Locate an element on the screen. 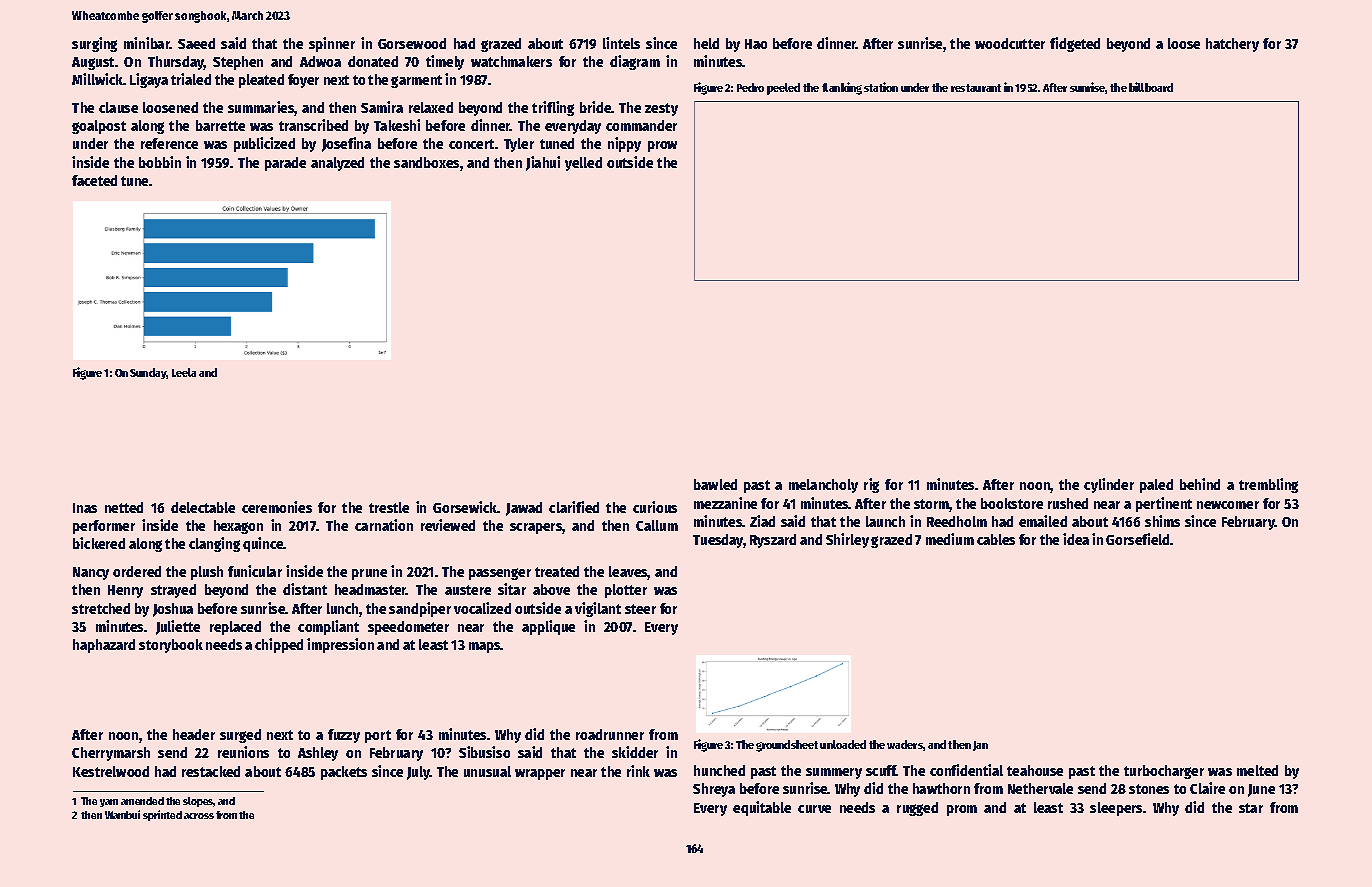 This screenshot has width=1372, height=887. behind is located at coordinates (1200, 484).
